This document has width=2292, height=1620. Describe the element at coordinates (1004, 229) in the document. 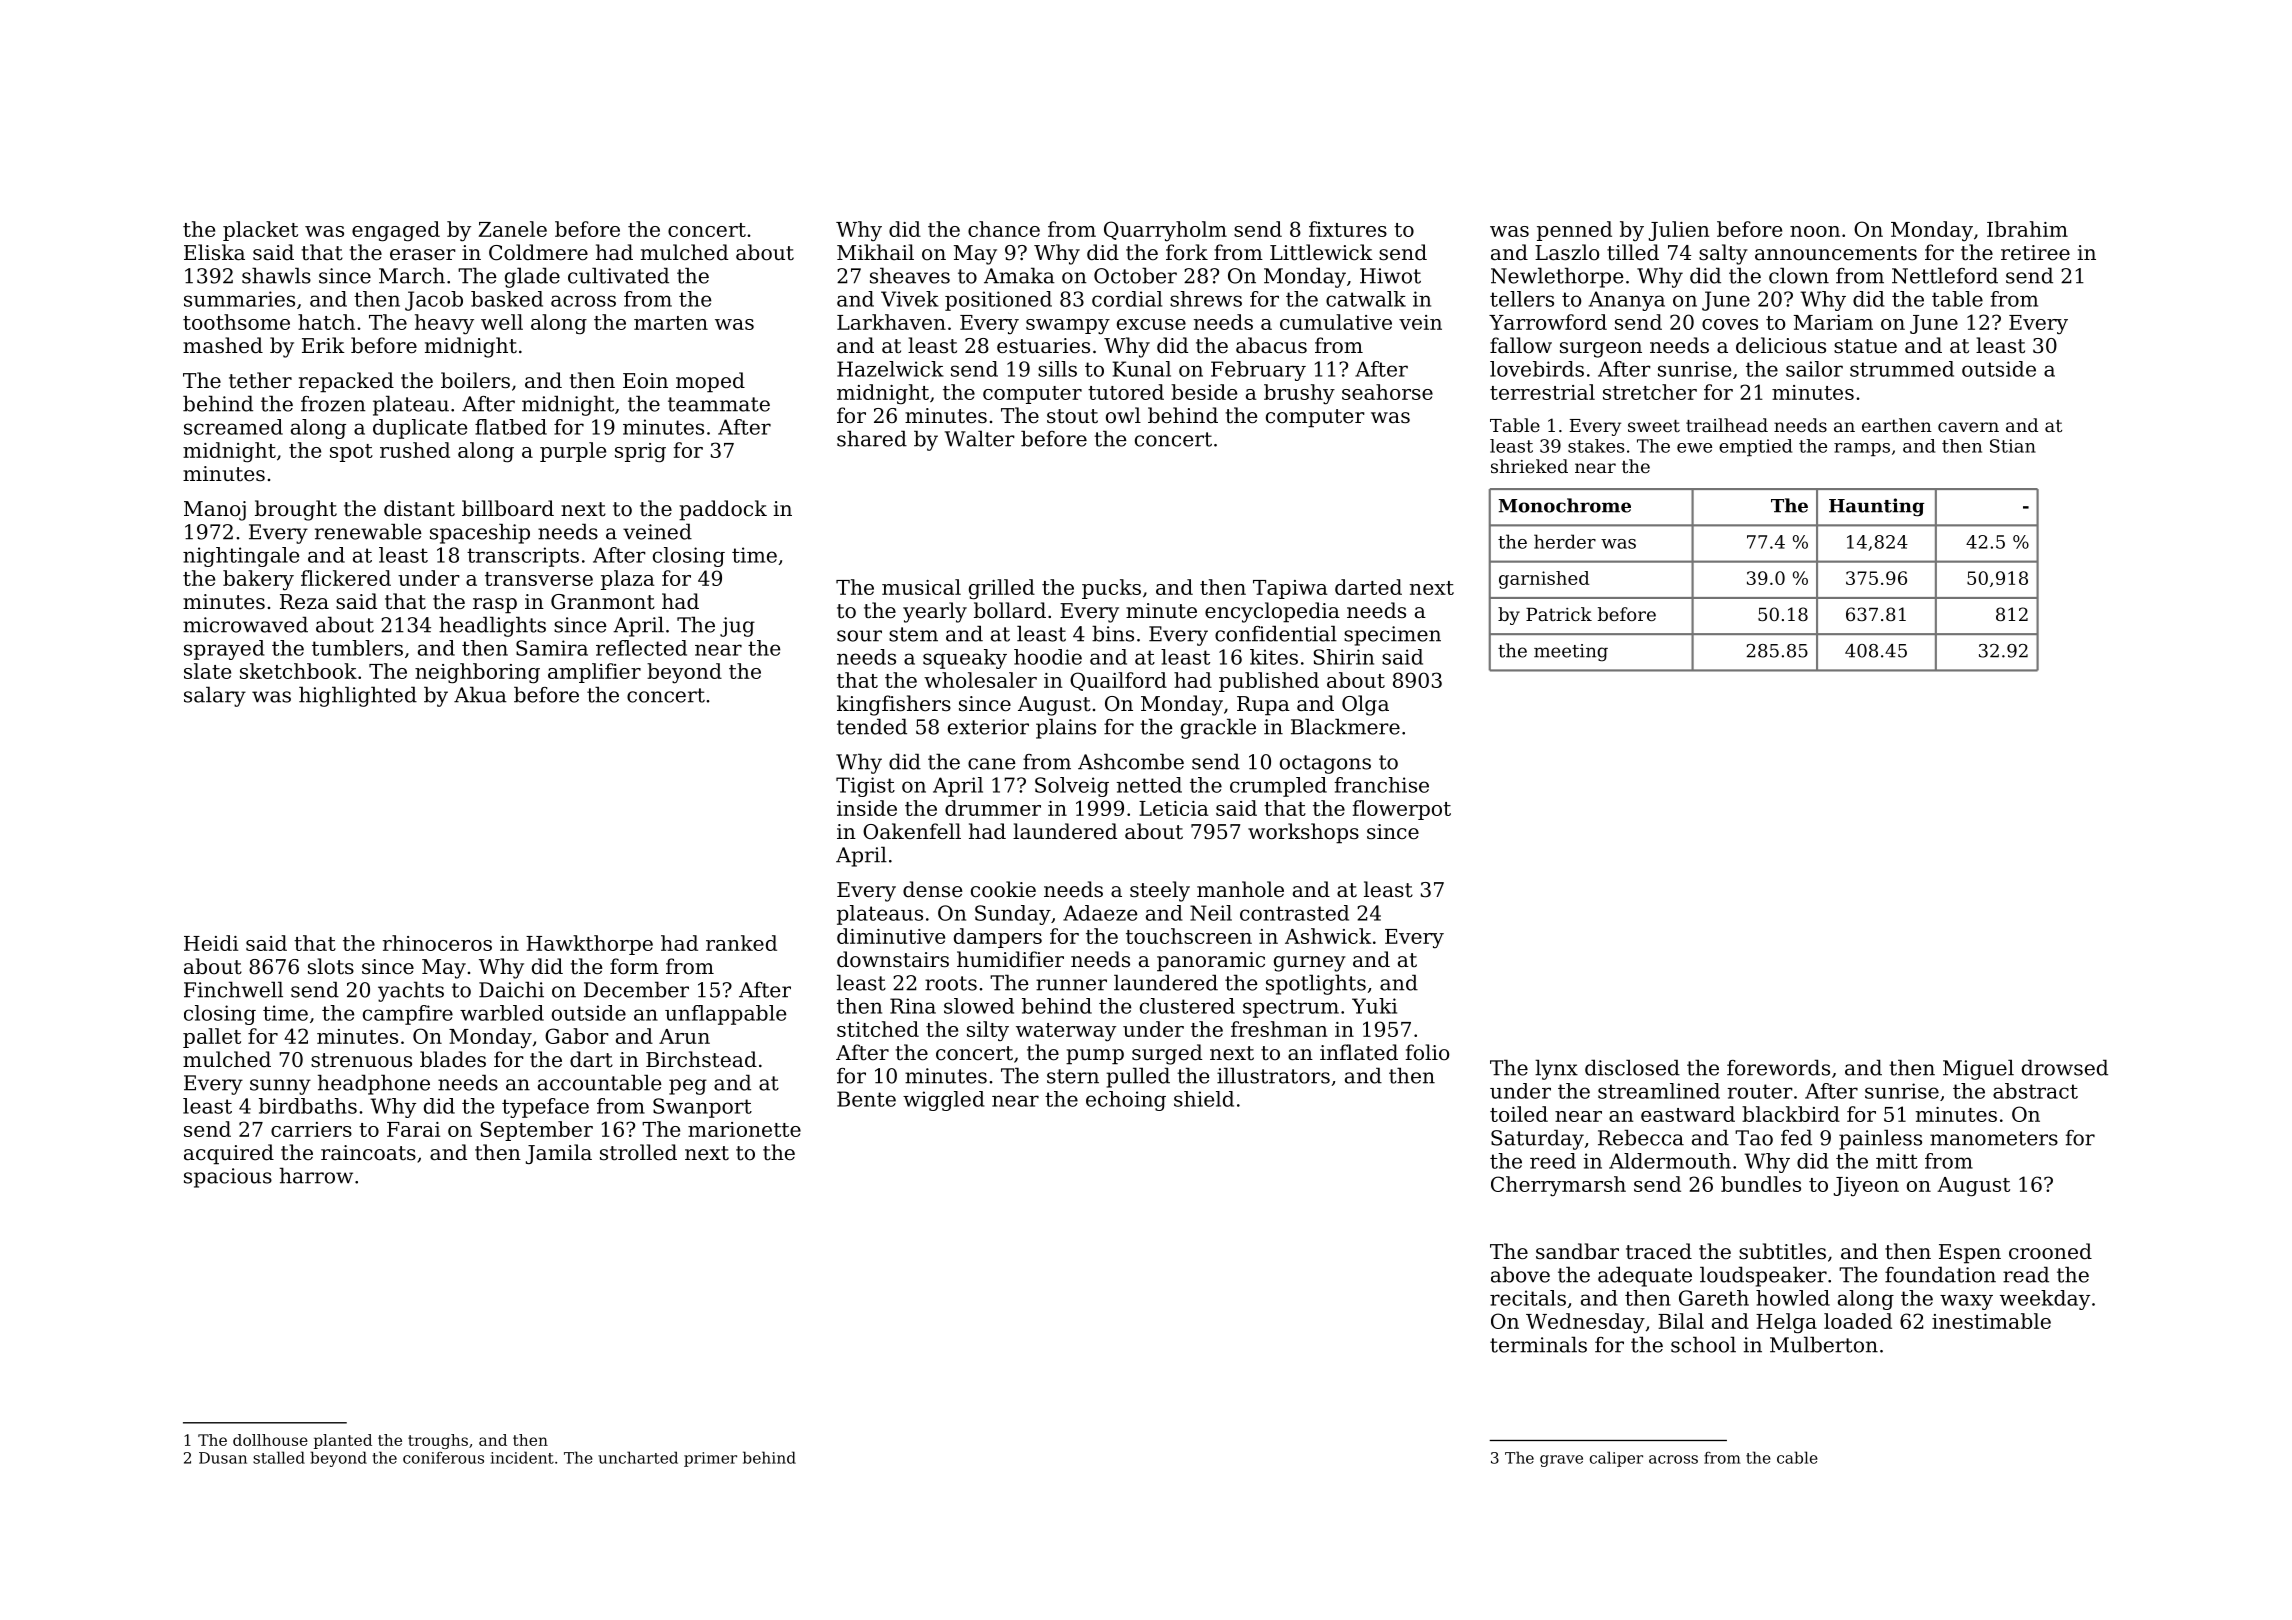

I see `chance` at that location.
